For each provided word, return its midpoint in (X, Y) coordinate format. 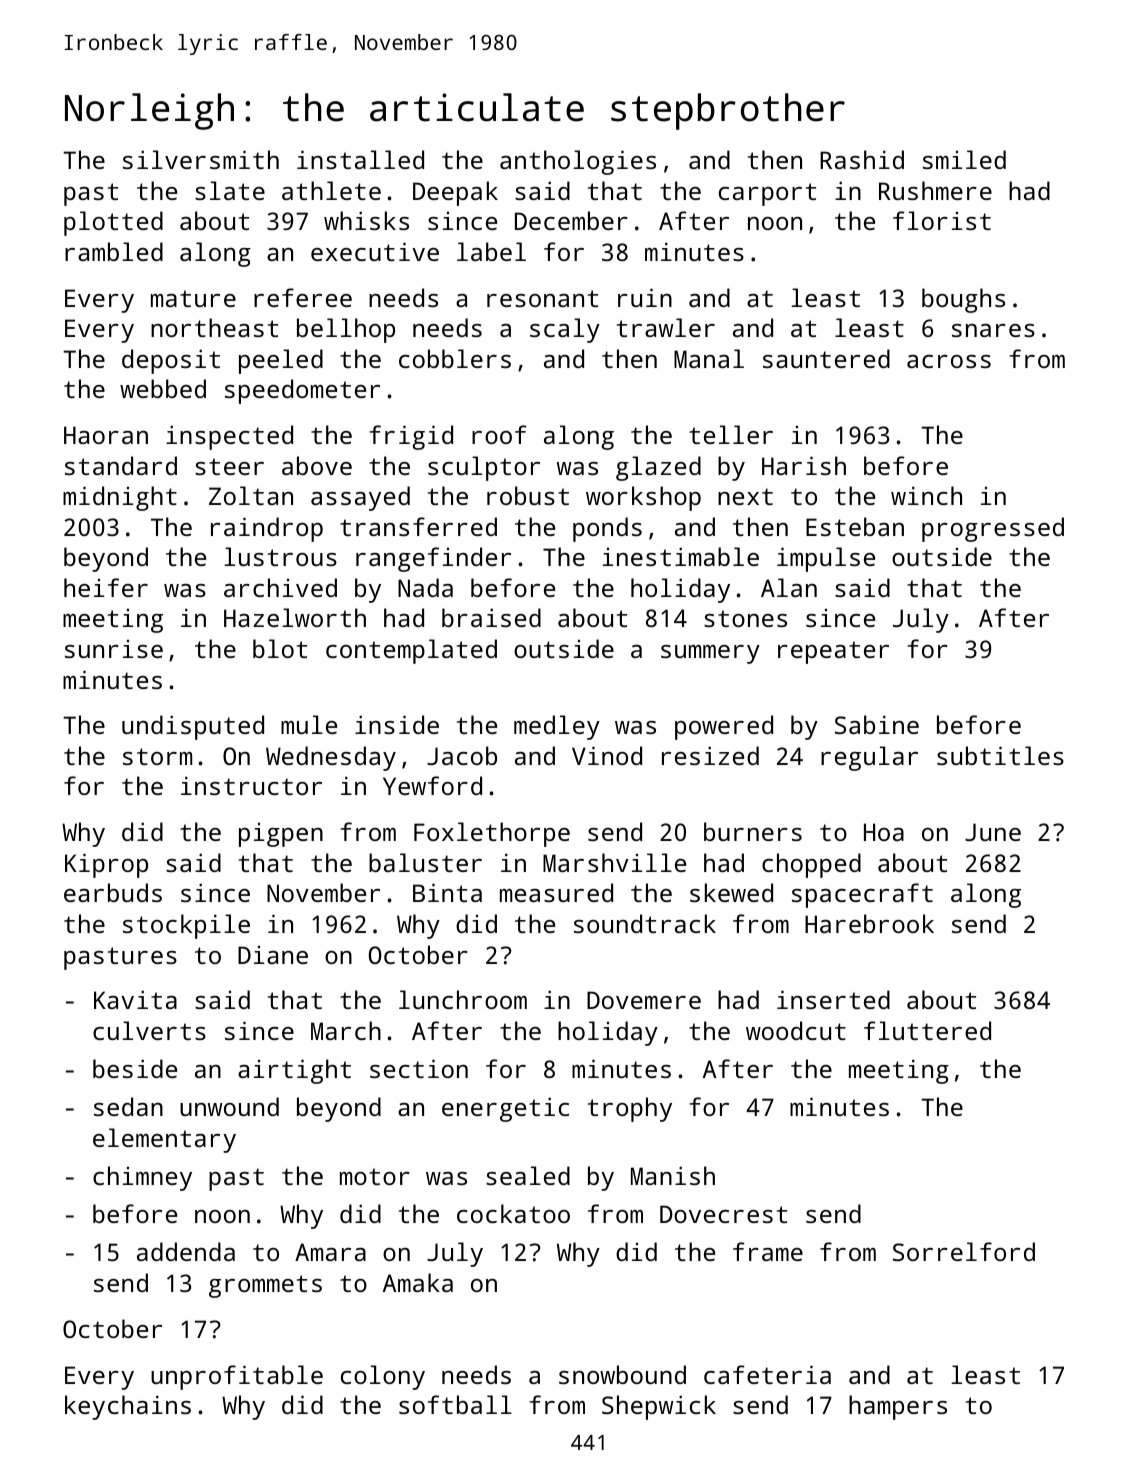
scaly (565, 330)
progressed (993, 529)
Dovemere (644, 1000)
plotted (113, 223)
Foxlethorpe (492, 834)
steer (229, 466)
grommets (265, 1286)
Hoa (884, 832)
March (346, 1030)
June (993, 832)
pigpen (281, 835)
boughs (963, 300)
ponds (607, 529)
